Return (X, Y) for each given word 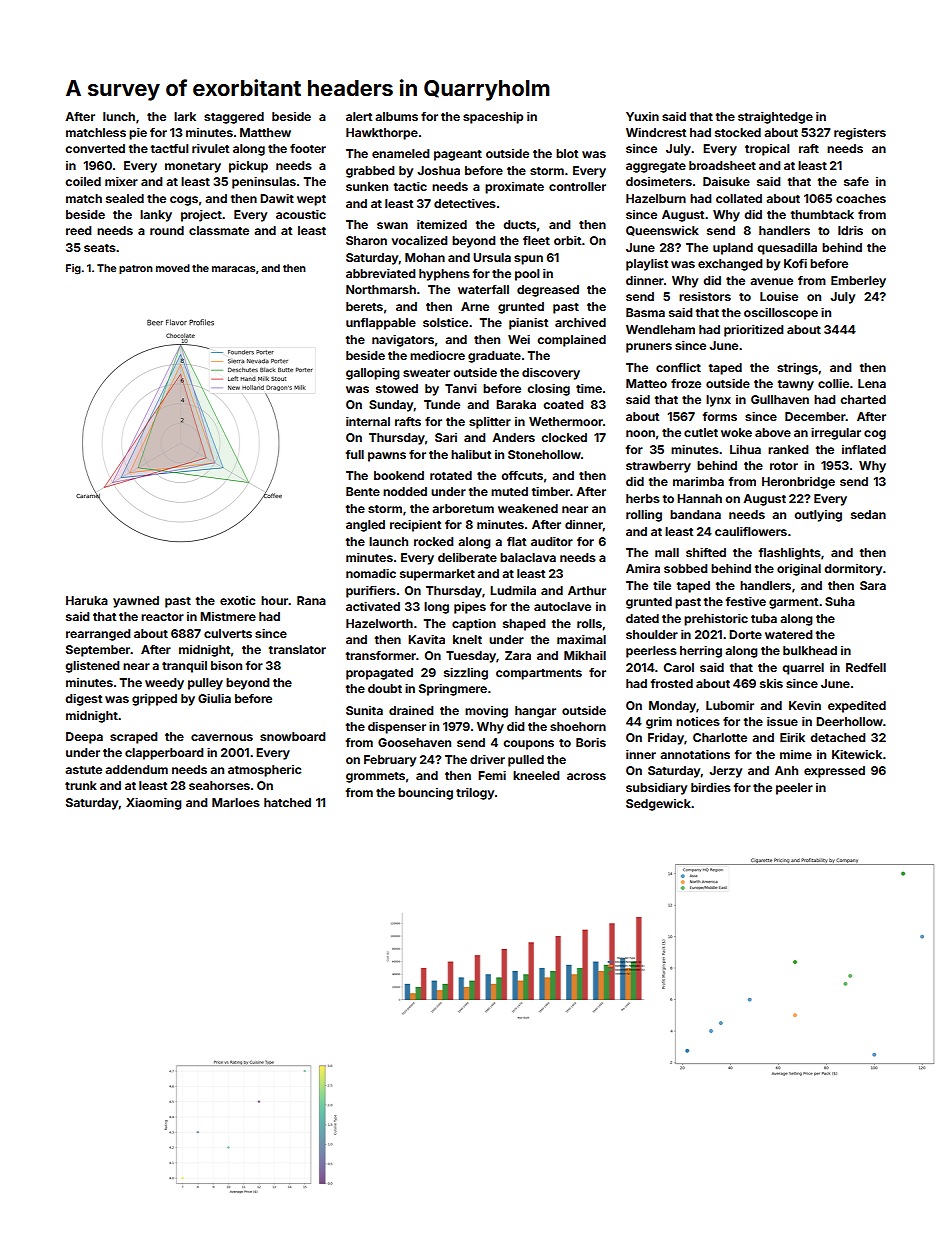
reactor (162, 617)
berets (364, 306)
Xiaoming (154, 804)
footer (308, 148)
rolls (589, 623)
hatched (287, 802)
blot (567, 153)
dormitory (853, 570)
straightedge (775, 118)
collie (833, 383)
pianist (528, 324)
